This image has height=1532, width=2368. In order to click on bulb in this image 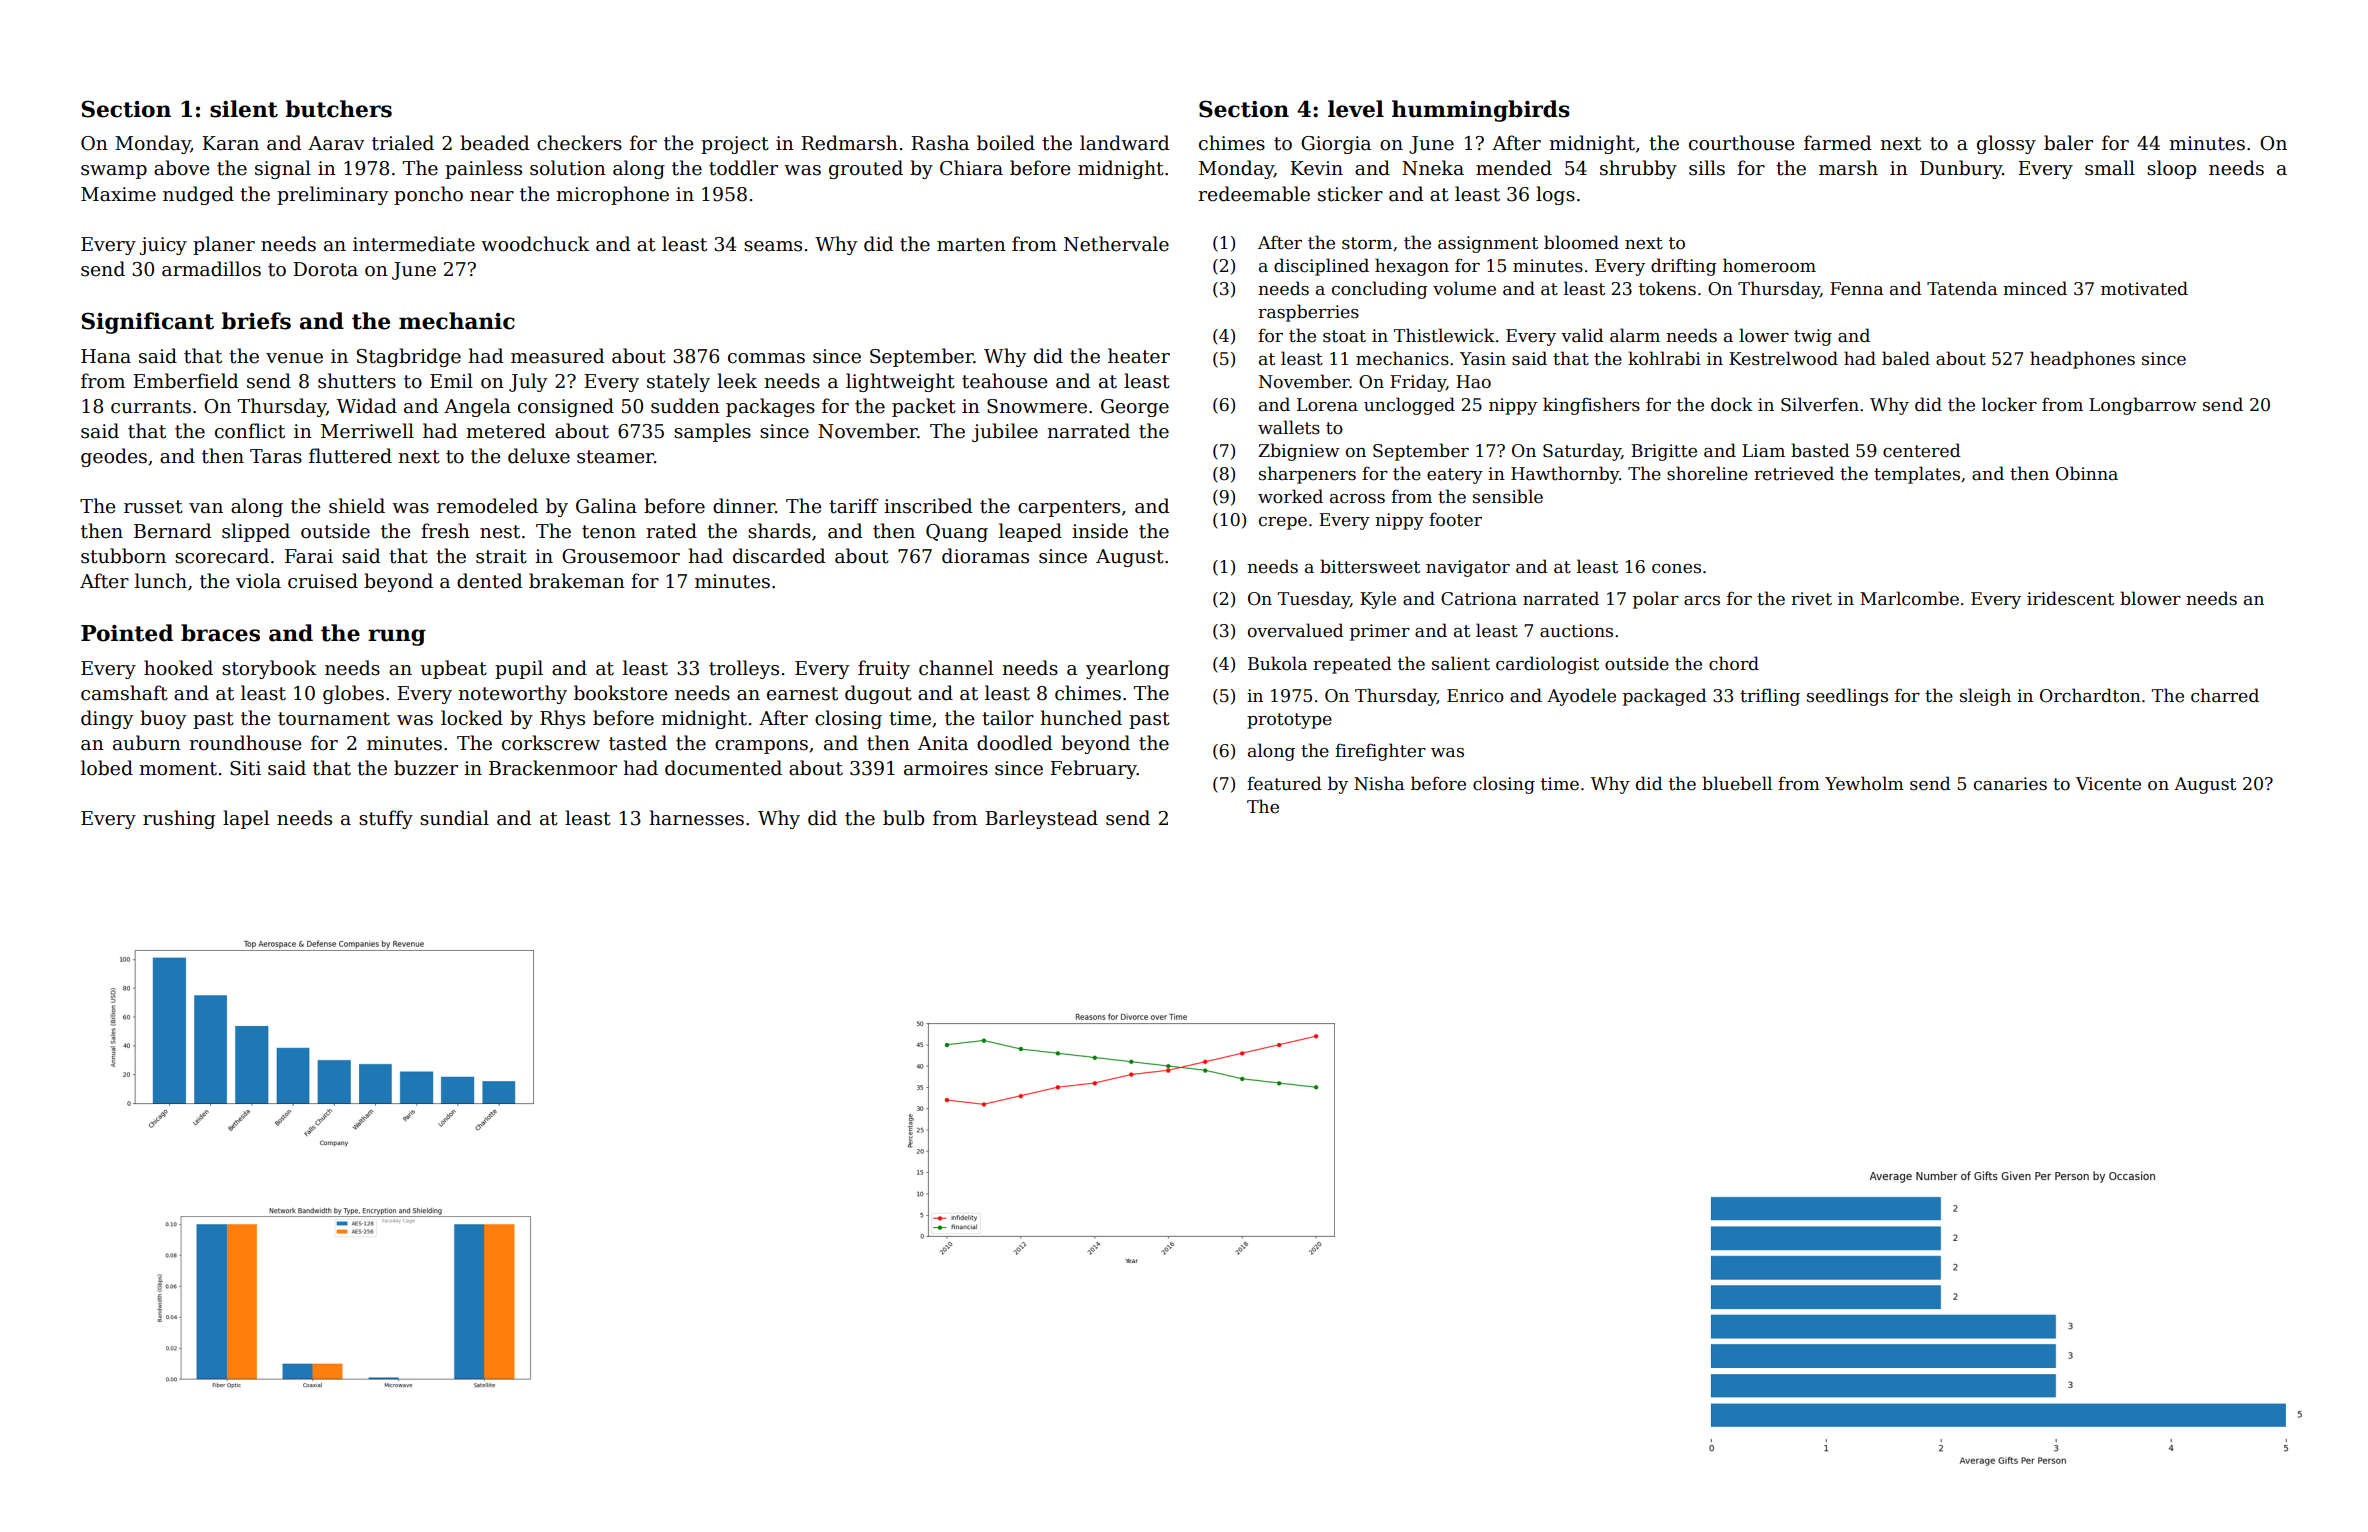, I will do `click(903, 818)`.
